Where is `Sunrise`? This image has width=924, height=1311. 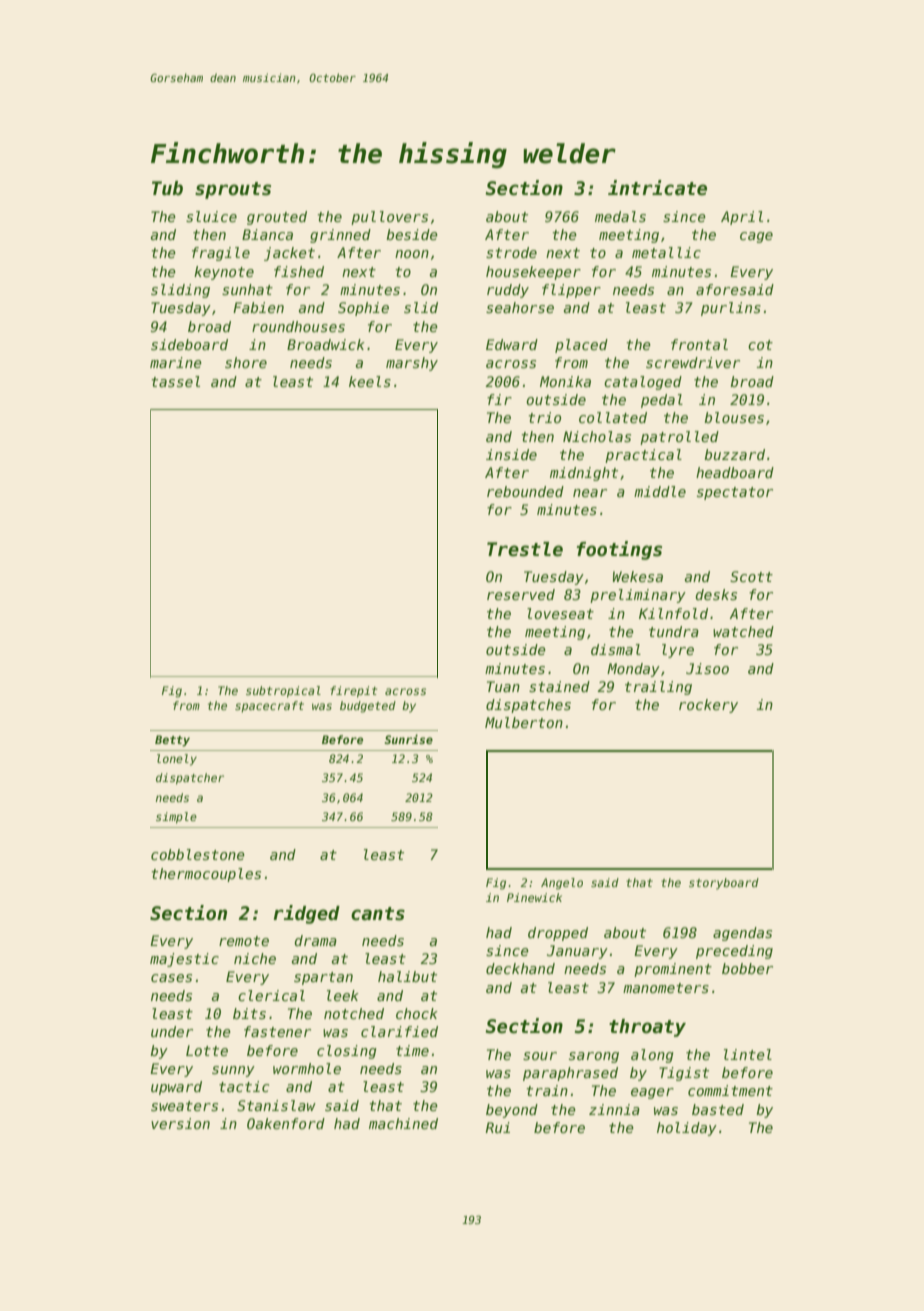 Sunrise is located at coordinates (408, 739).
